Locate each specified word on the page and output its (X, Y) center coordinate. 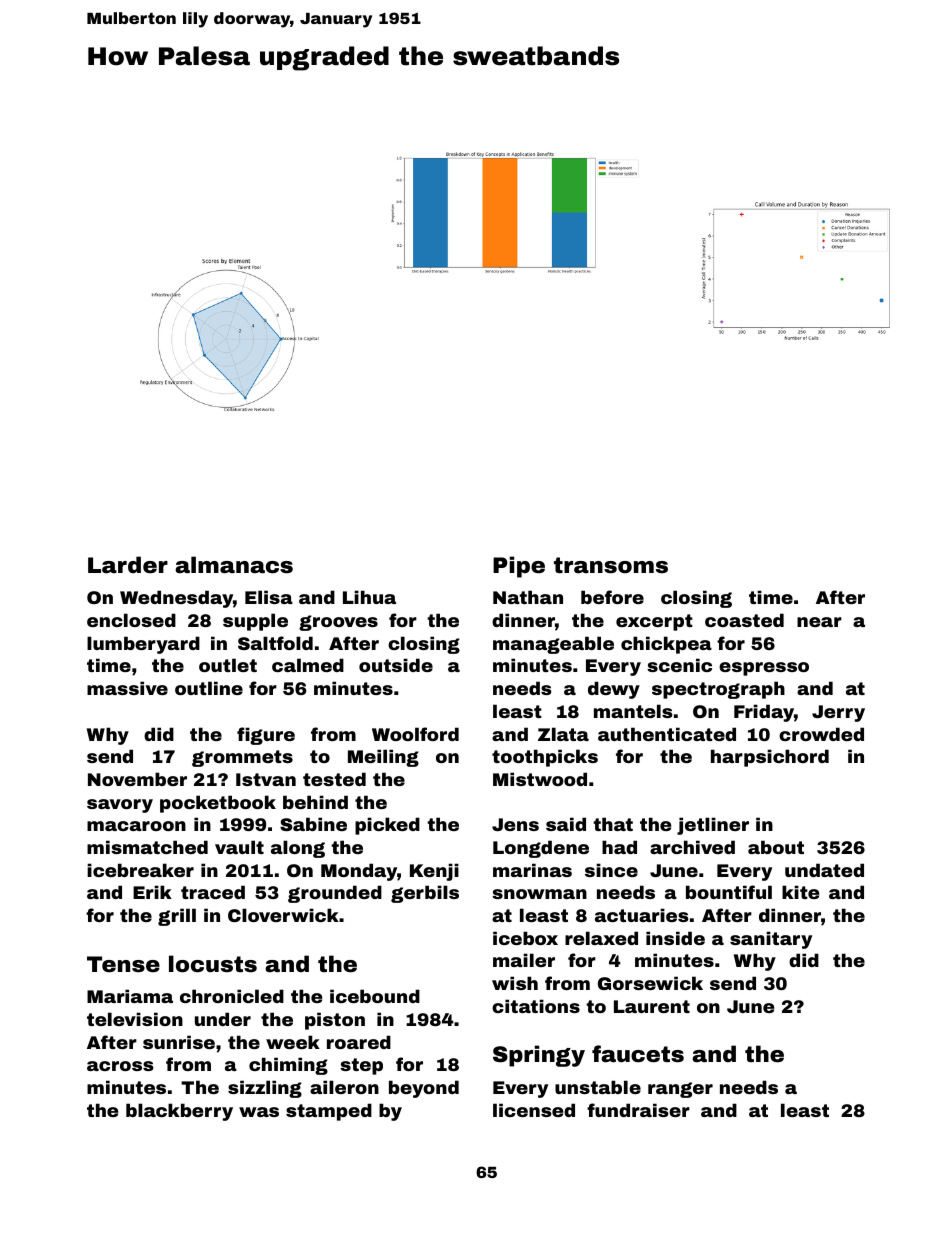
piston (335, 1021)
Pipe (519, 567)
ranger (680, 1090)
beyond (424, 1089)
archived (692, 847)
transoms (611, 565)
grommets (242, 758)
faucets (638, 1054)
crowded (821, 734)
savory (120, 806)
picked (387, 826)
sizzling (265, 1089)
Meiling (383, 758)
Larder (128, 565)
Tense (123, 964)
